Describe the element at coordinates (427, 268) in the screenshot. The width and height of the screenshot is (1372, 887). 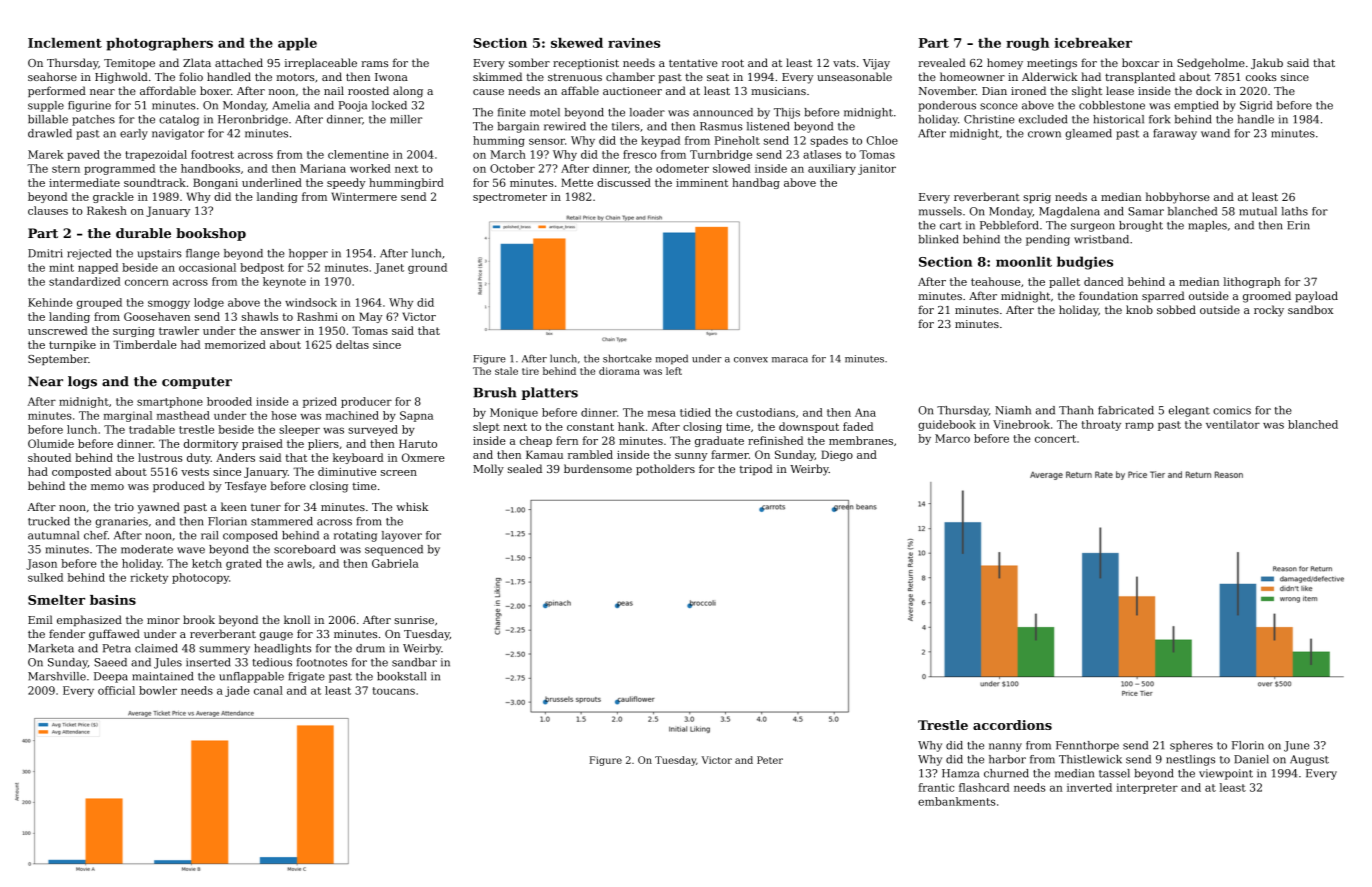
I see `ground` at that location.
